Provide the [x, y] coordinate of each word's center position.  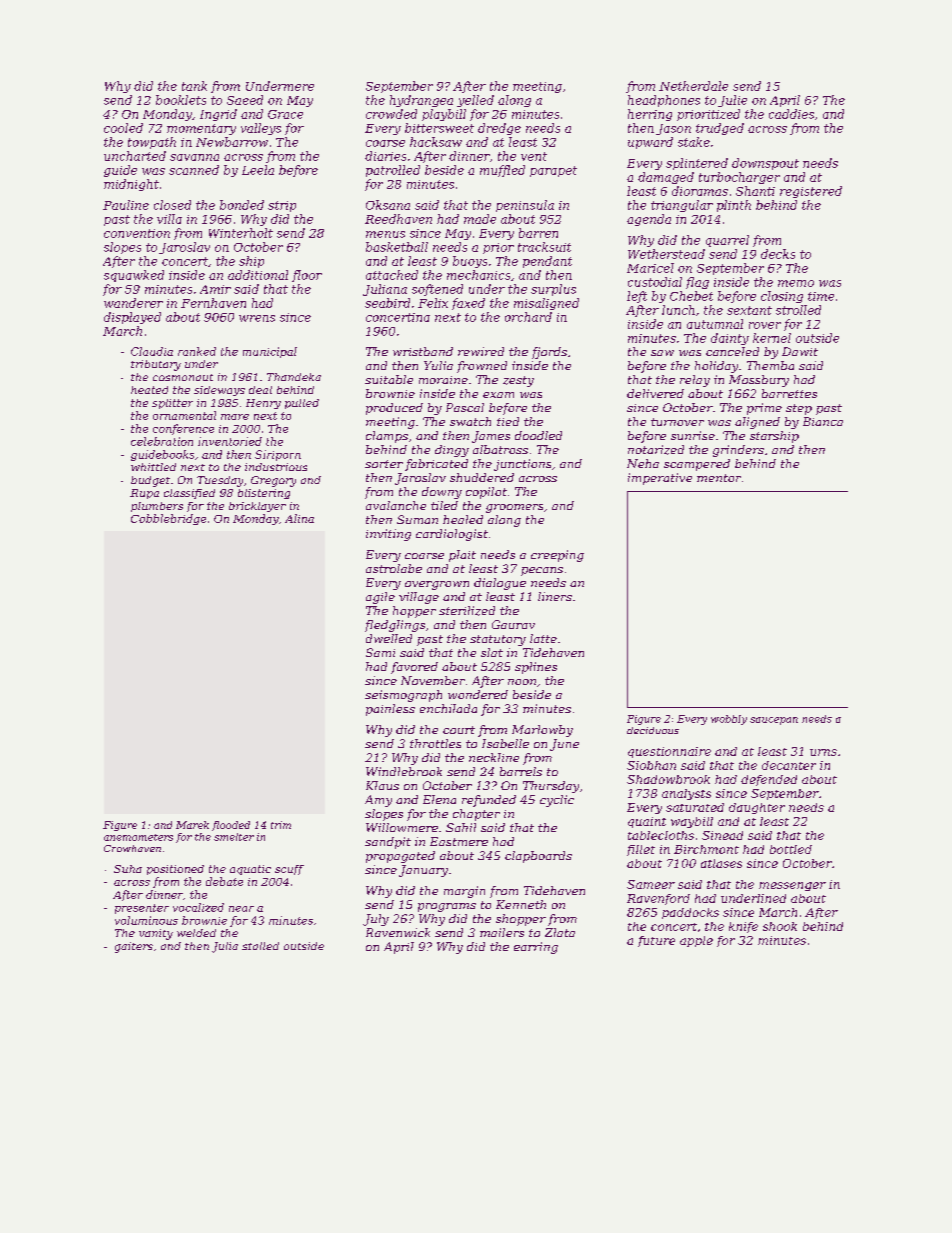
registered [811, 192]
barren [538, 233]
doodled [538, 435]
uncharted [135, 156]
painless [390, 710]
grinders [738, 451]
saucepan [774, 721]
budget [150, 481]
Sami [380, 652]
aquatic [250, 870]
